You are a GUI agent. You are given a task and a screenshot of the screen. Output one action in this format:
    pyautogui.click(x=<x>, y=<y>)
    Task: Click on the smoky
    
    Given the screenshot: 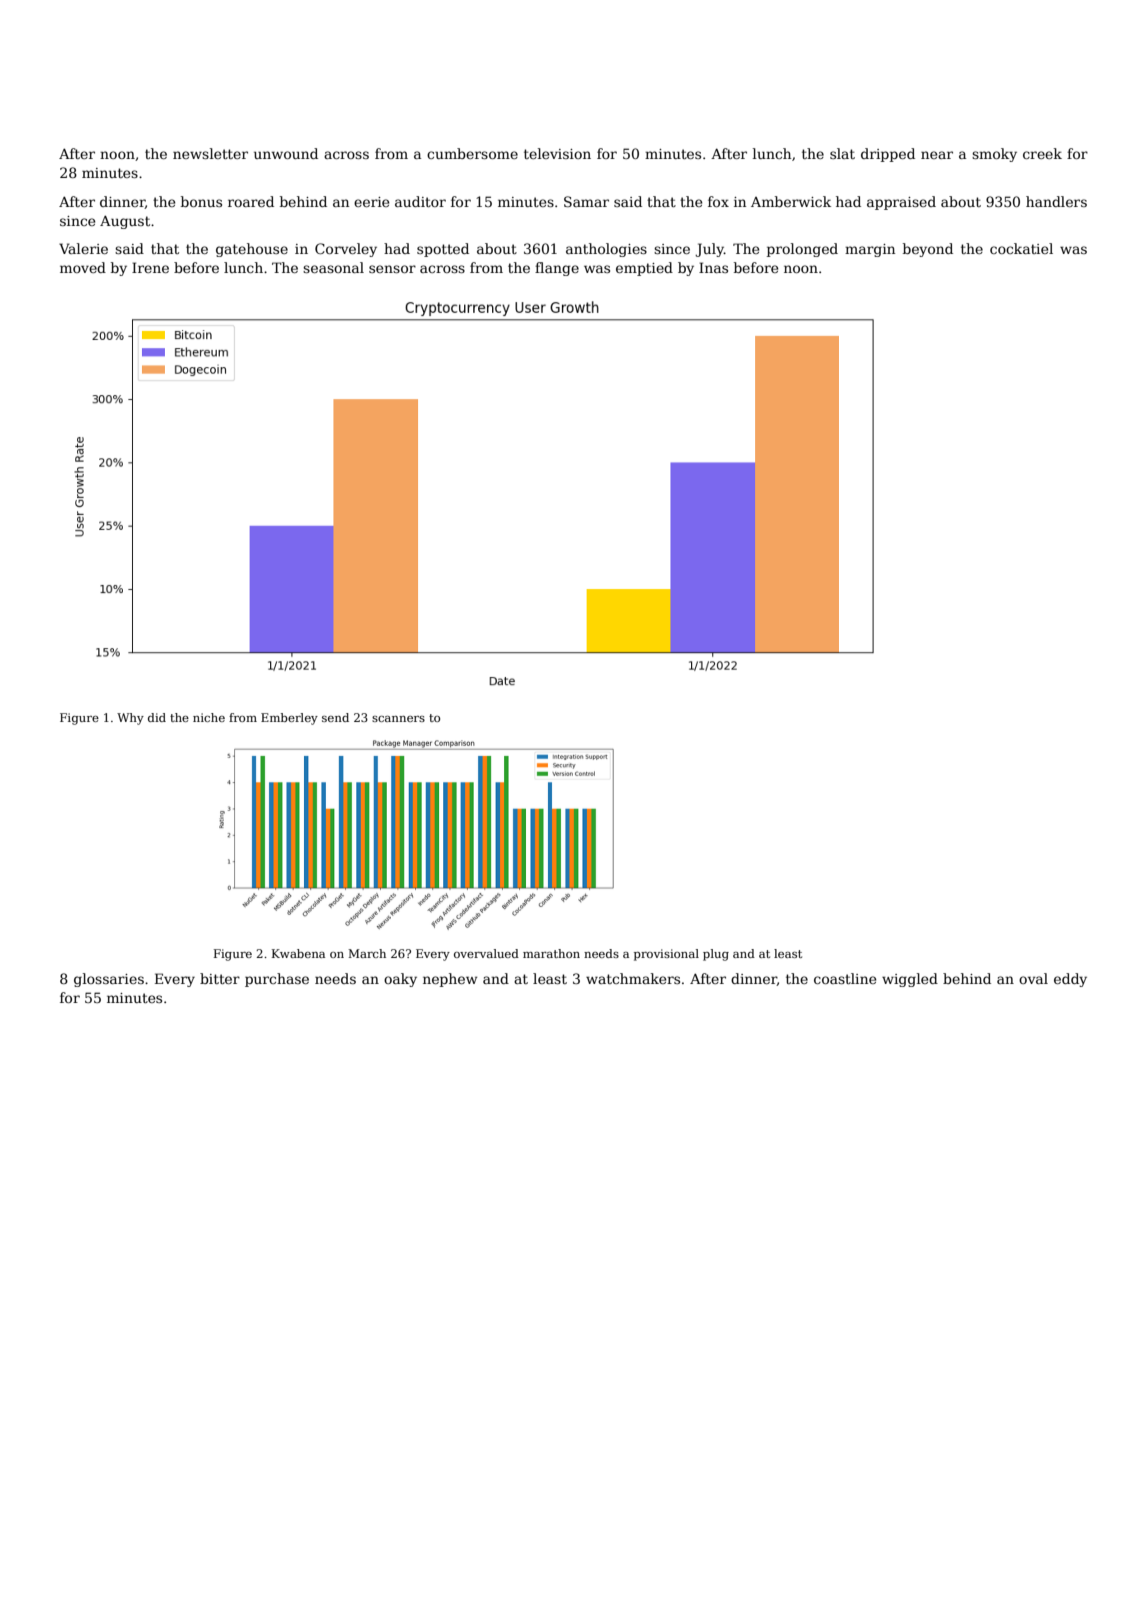 What is the action you would take?
    pyautogui.click(x=994, y=155)
